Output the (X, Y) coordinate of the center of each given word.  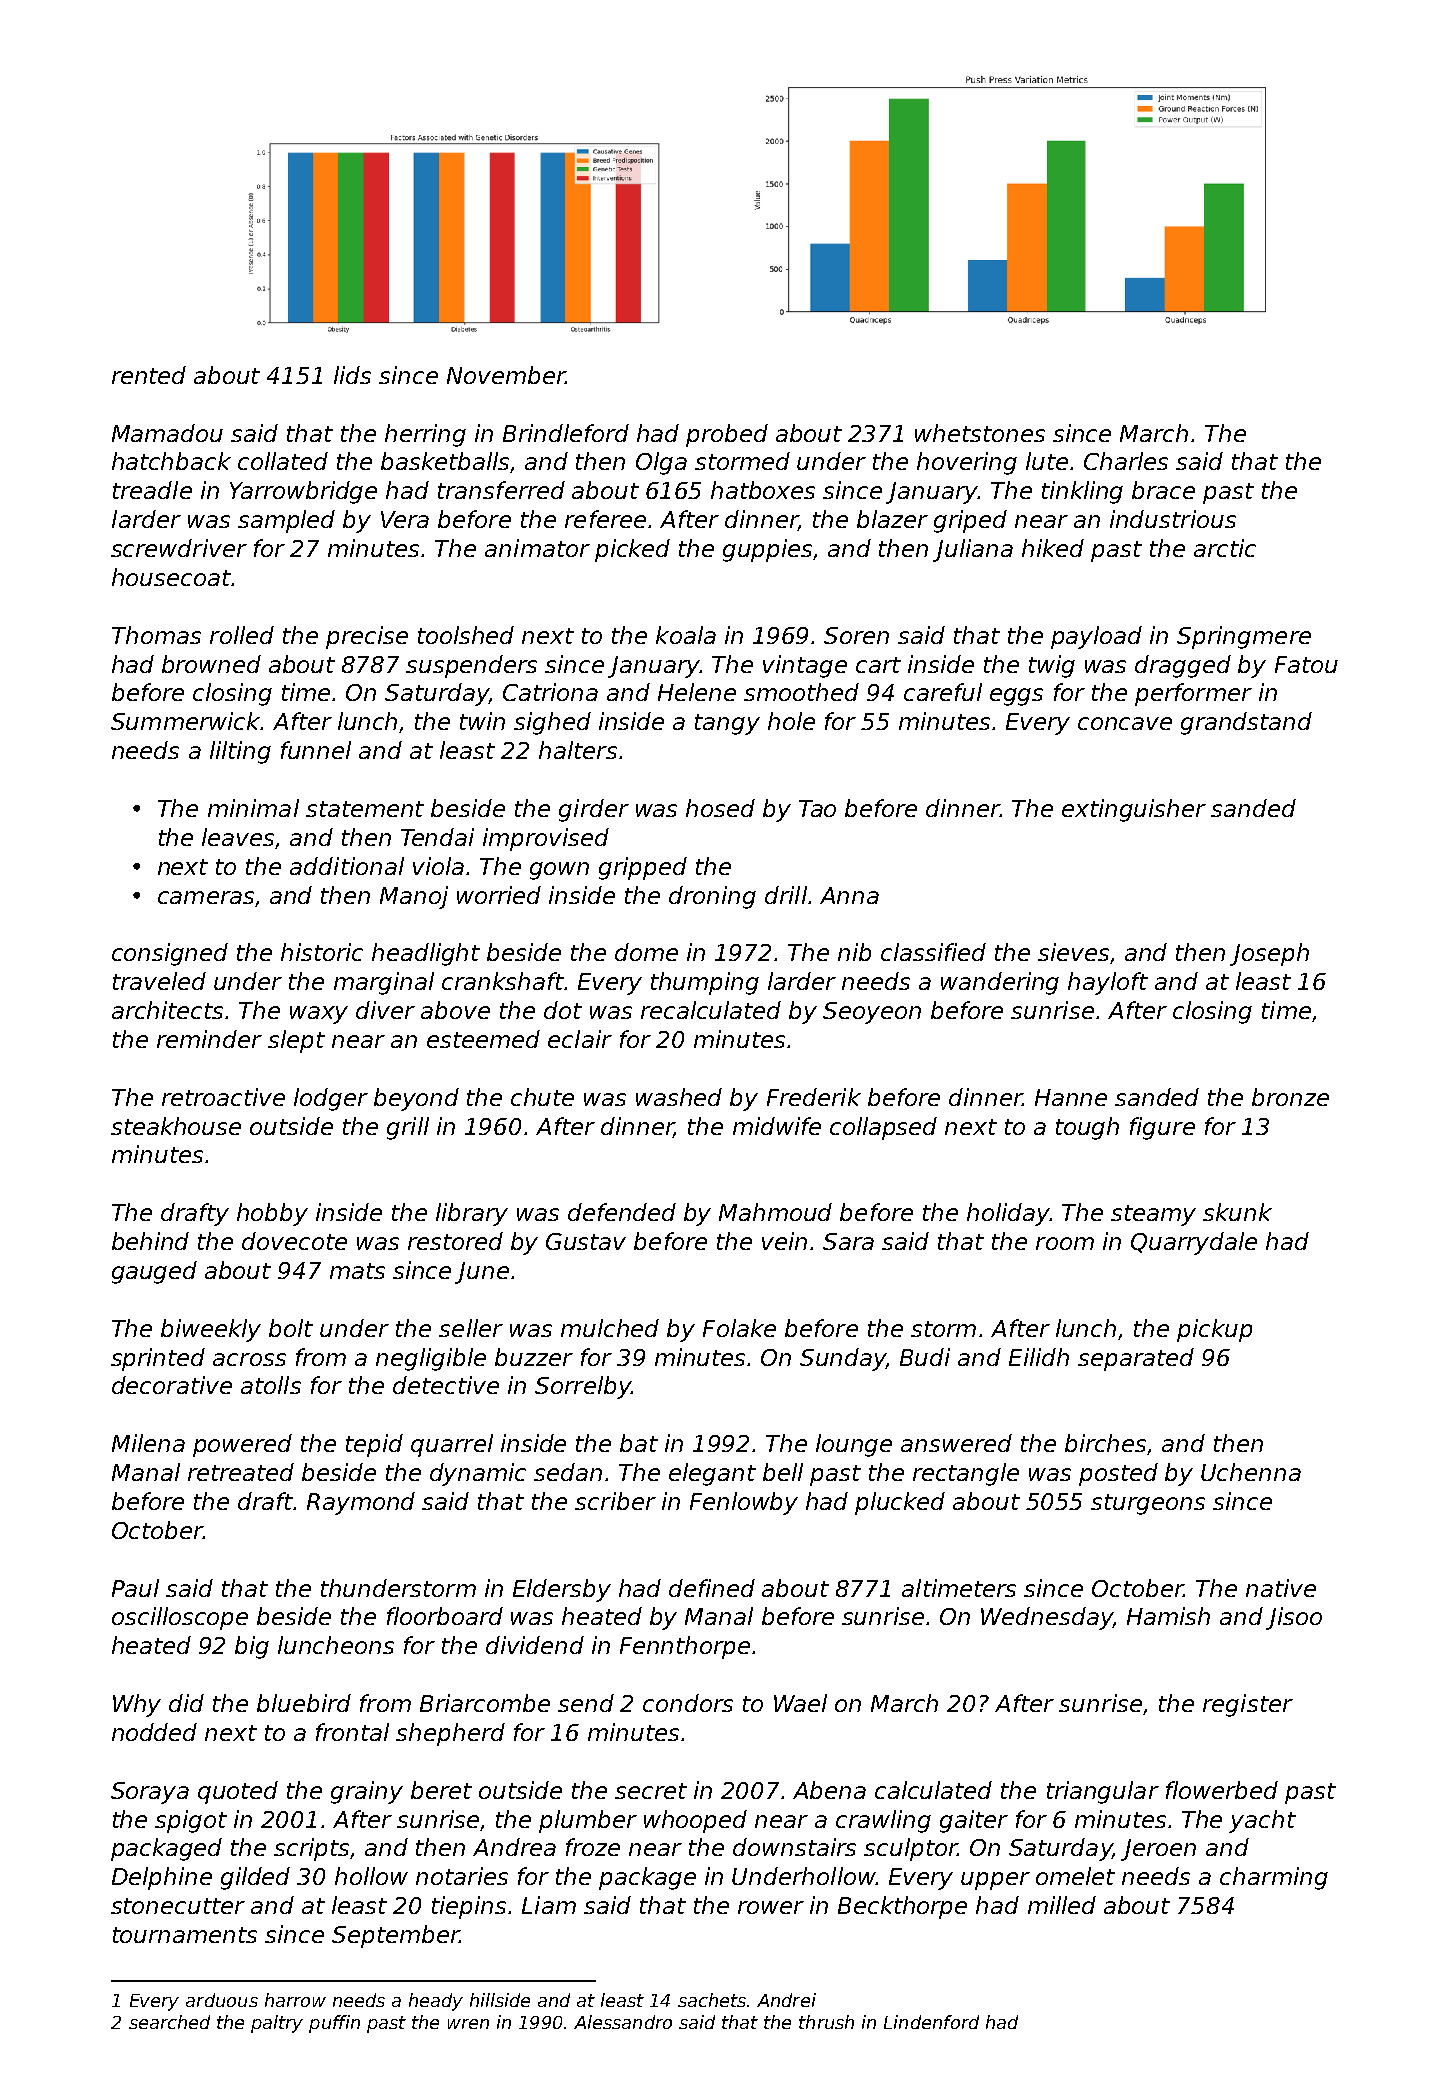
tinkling (1082, 492)
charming (1274, 1878)
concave (1125, 723)
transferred (501, 490)
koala (686, 635)
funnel (316, 750)
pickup (1214, 1330)
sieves (1073, 952)
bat (639, 1443)
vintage (805, 666)
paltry (277, 2024)
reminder (209, 1039)
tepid (374, 1445)
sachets (712, 2000)
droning (712, 897)
